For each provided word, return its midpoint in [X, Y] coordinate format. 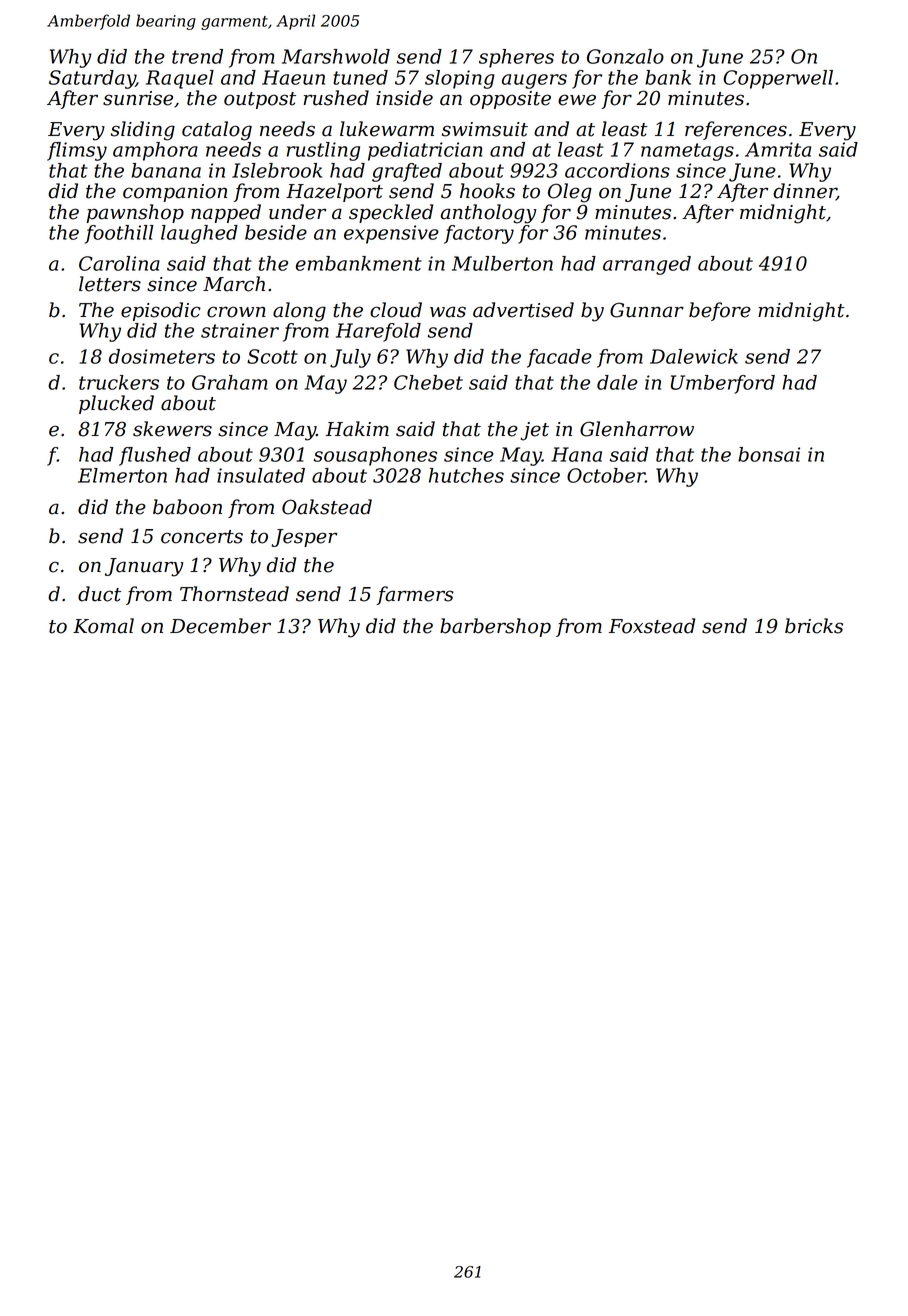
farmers [414, 595]
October [606, 475]
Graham [230, 382]
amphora [155, 151]
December [220, 626]
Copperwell [778, 79]
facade [559, 358]
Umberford [723, 384]
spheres [516, 58]
